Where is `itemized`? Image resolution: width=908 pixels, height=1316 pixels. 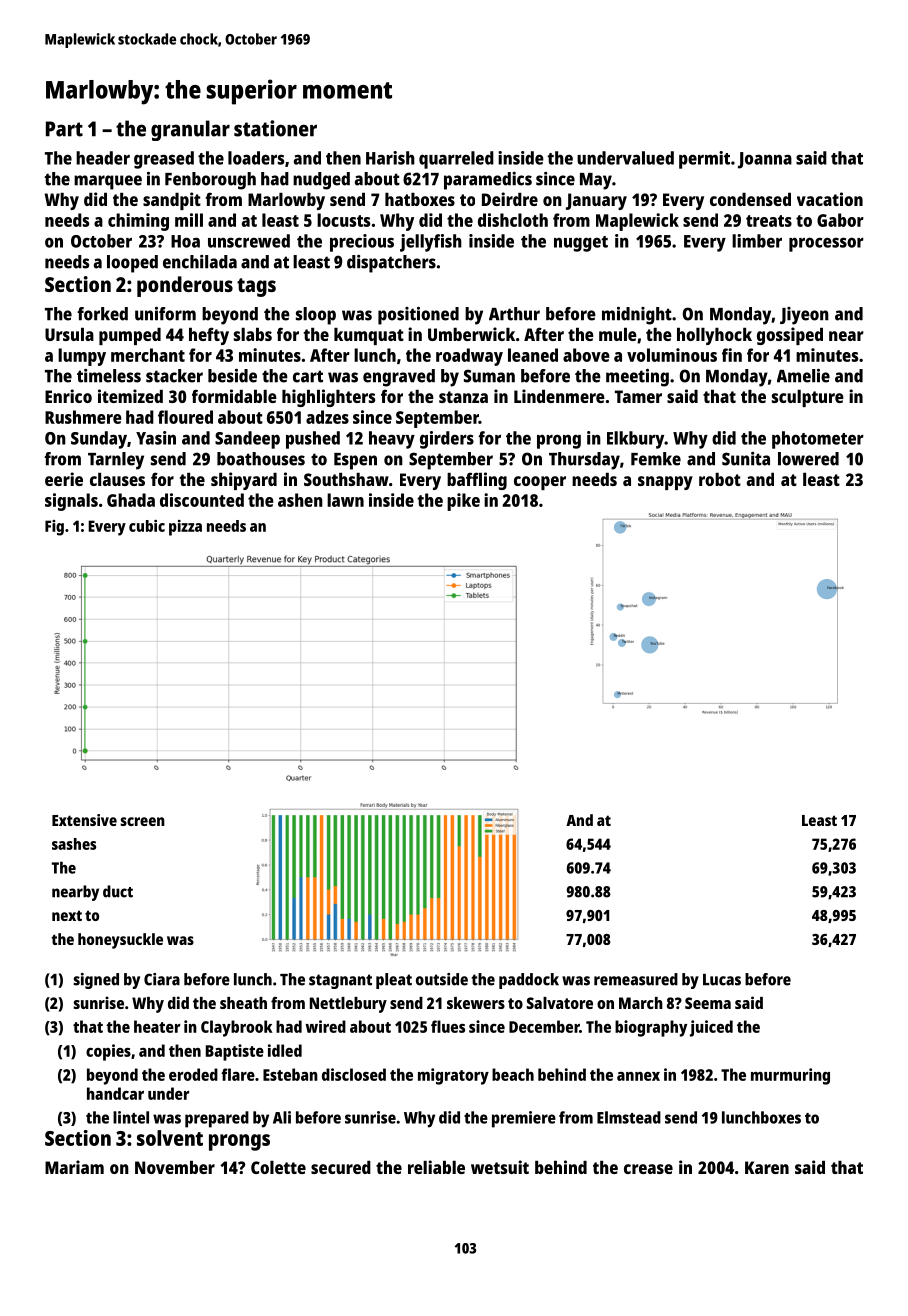 itemized is located at coordinates (130, 396).
